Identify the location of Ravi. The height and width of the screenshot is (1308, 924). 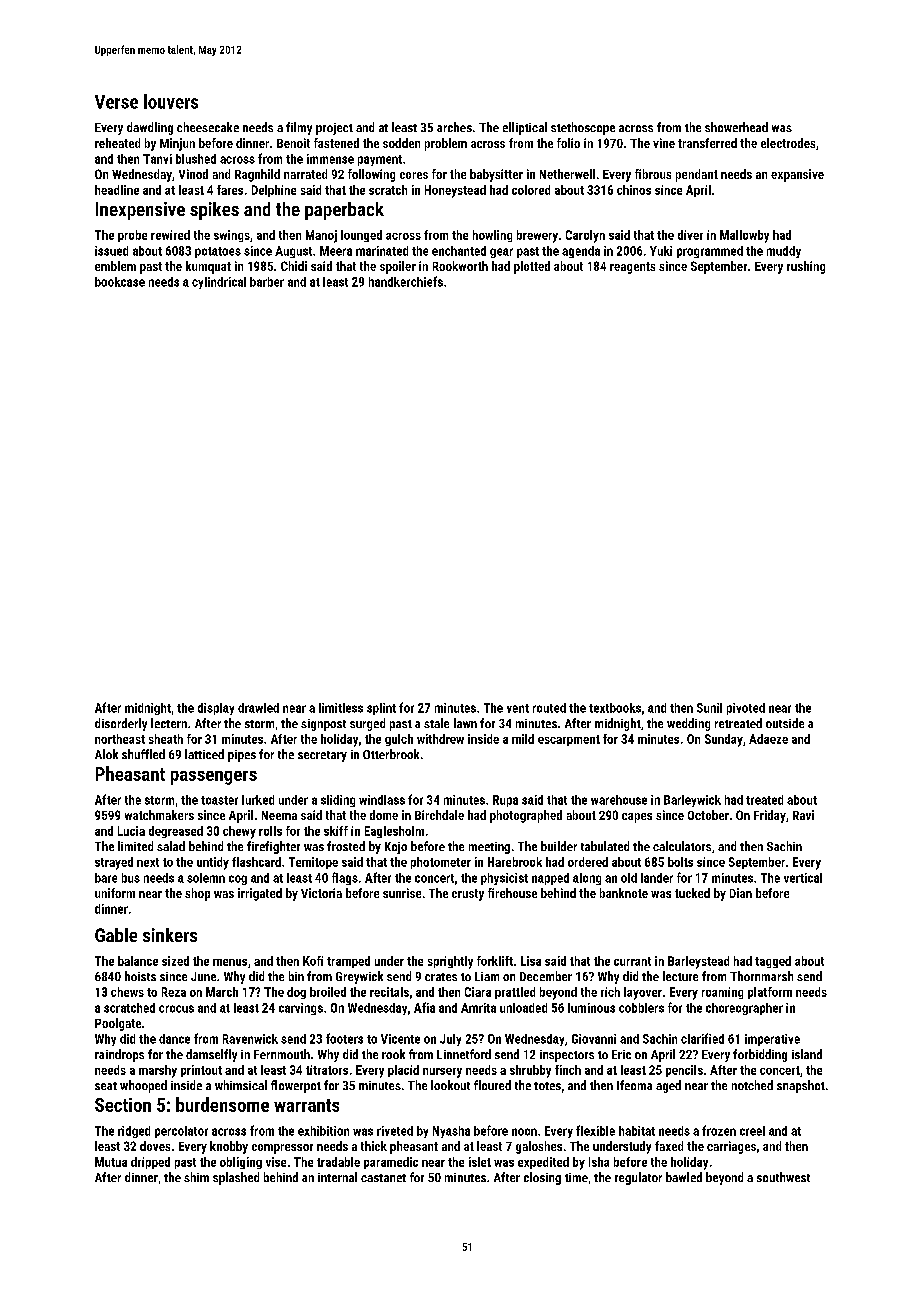
(803, 815).
